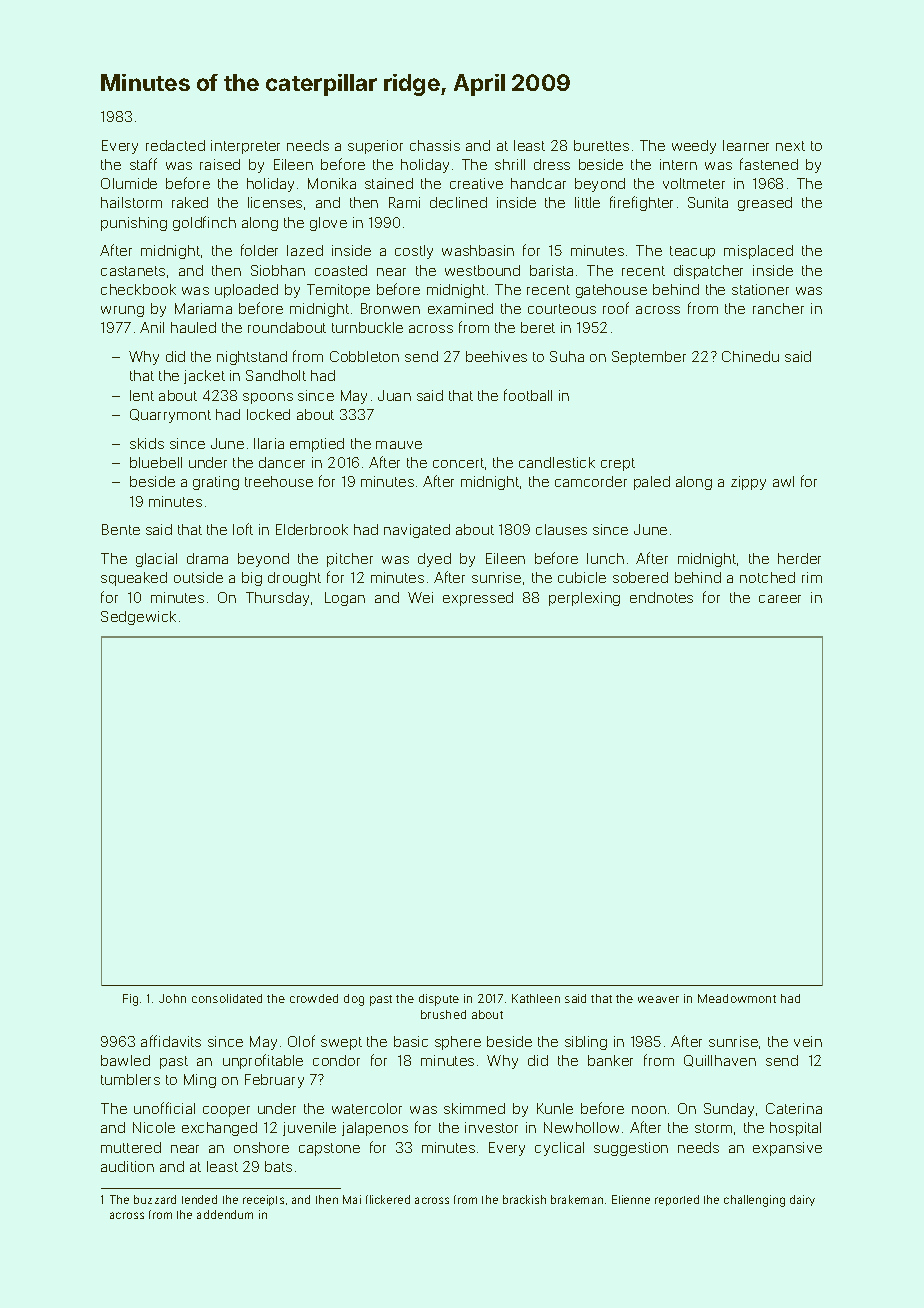  I want to click on paled, so click(652, 483).
